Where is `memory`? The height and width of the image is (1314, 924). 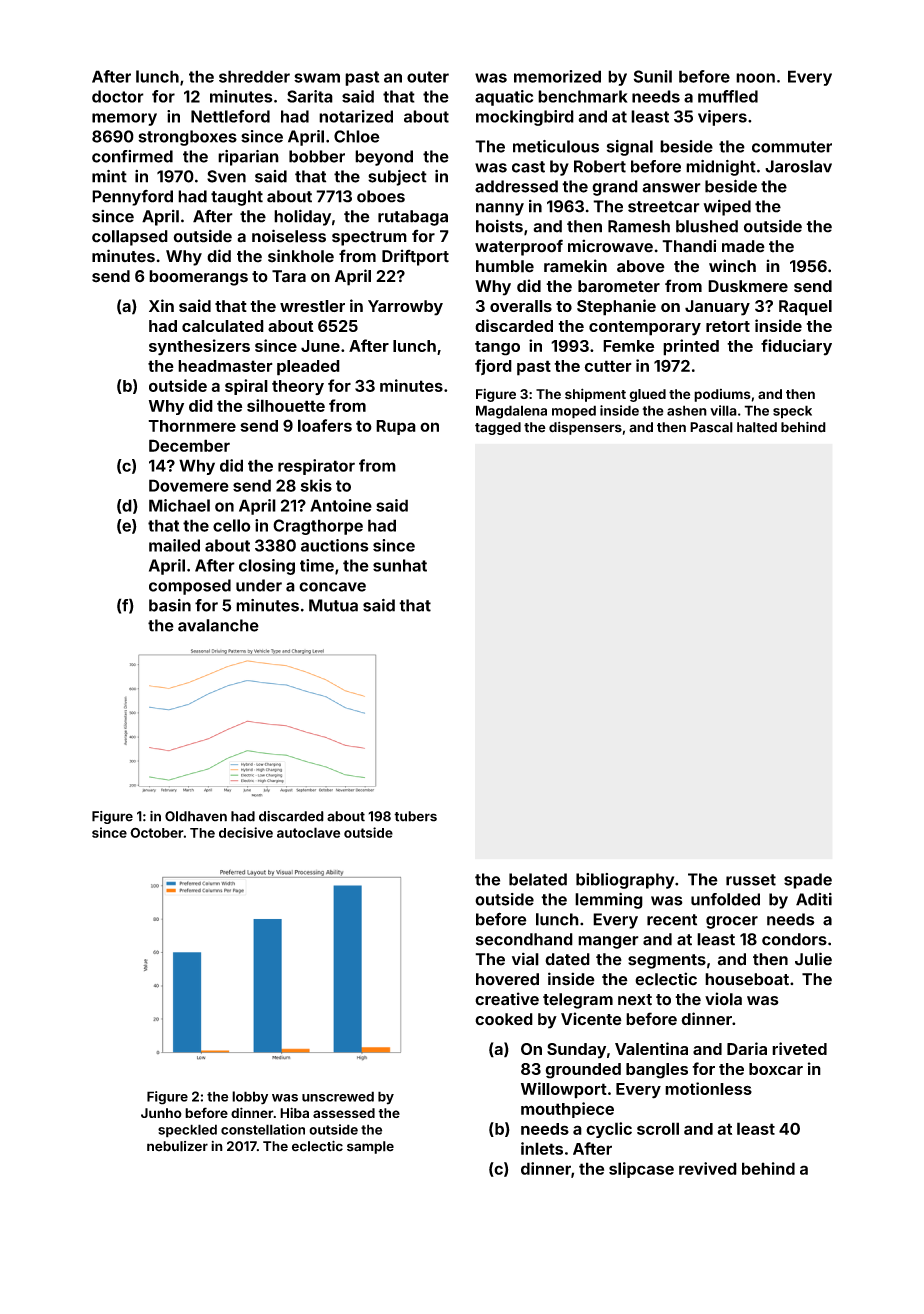 memory is located at coordinates (124, 119).
